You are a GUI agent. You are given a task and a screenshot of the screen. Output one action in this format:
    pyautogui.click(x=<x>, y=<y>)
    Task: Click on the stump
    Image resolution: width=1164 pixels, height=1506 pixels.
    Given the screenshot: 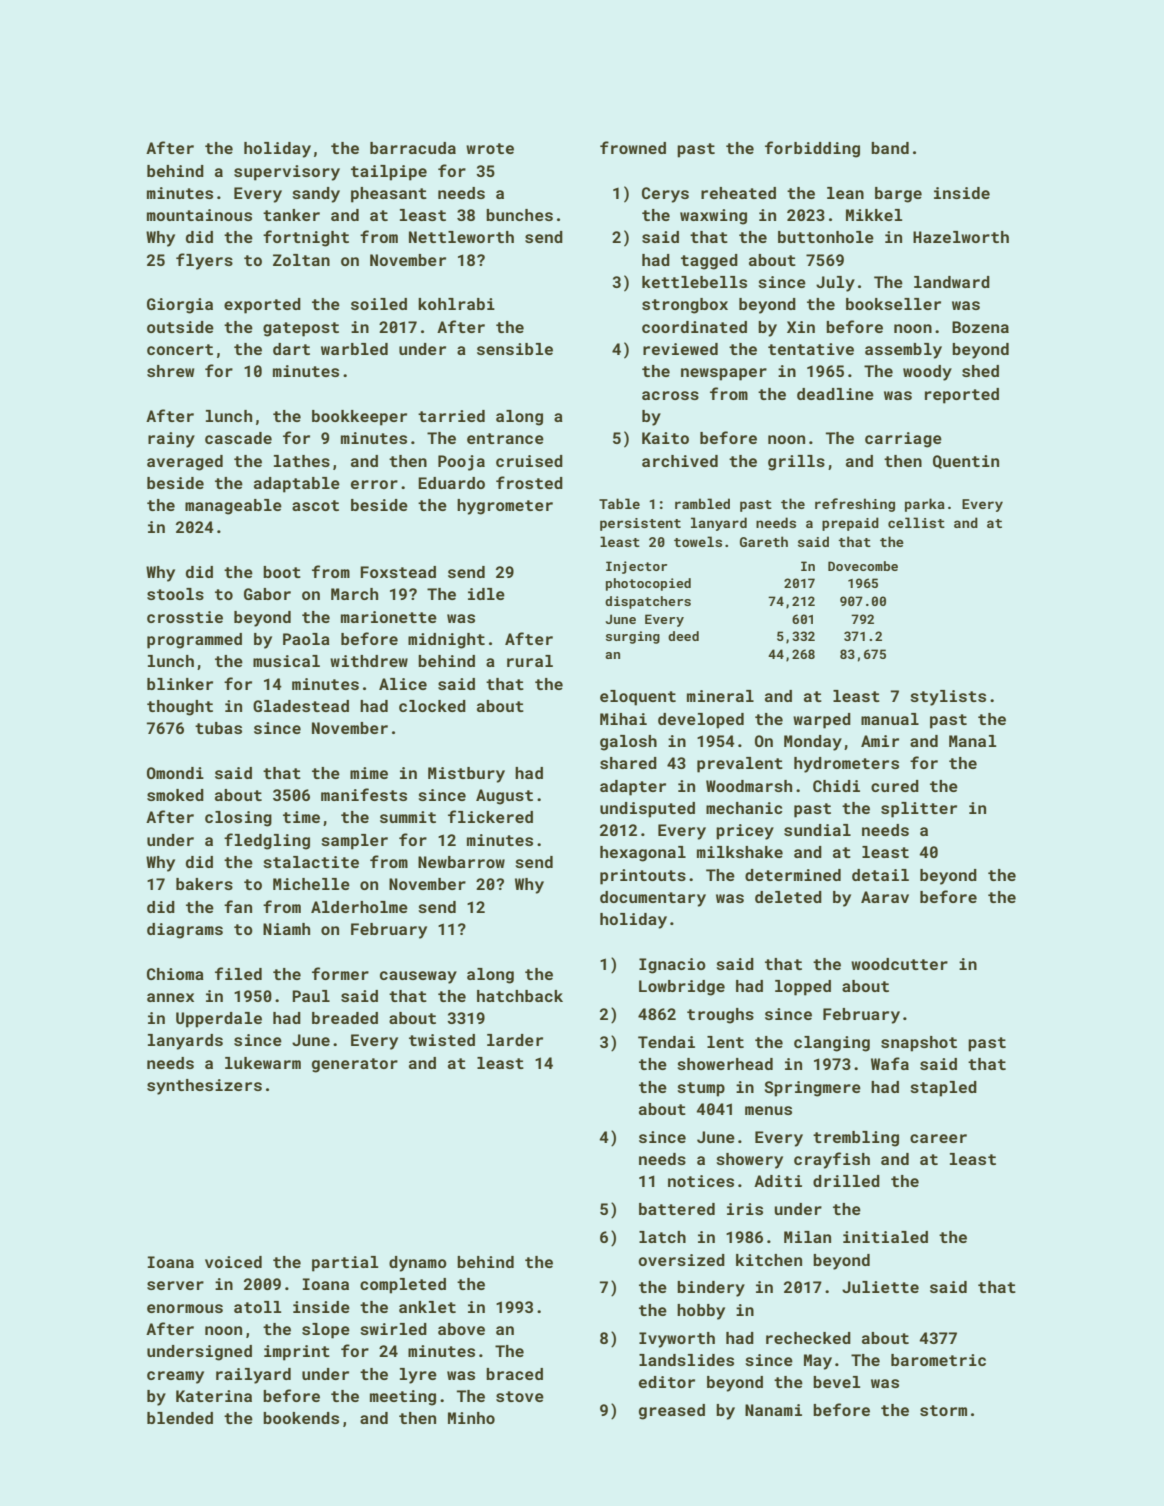 What is the action you would take?
    pyautogui.click(x=701, y=1089)
